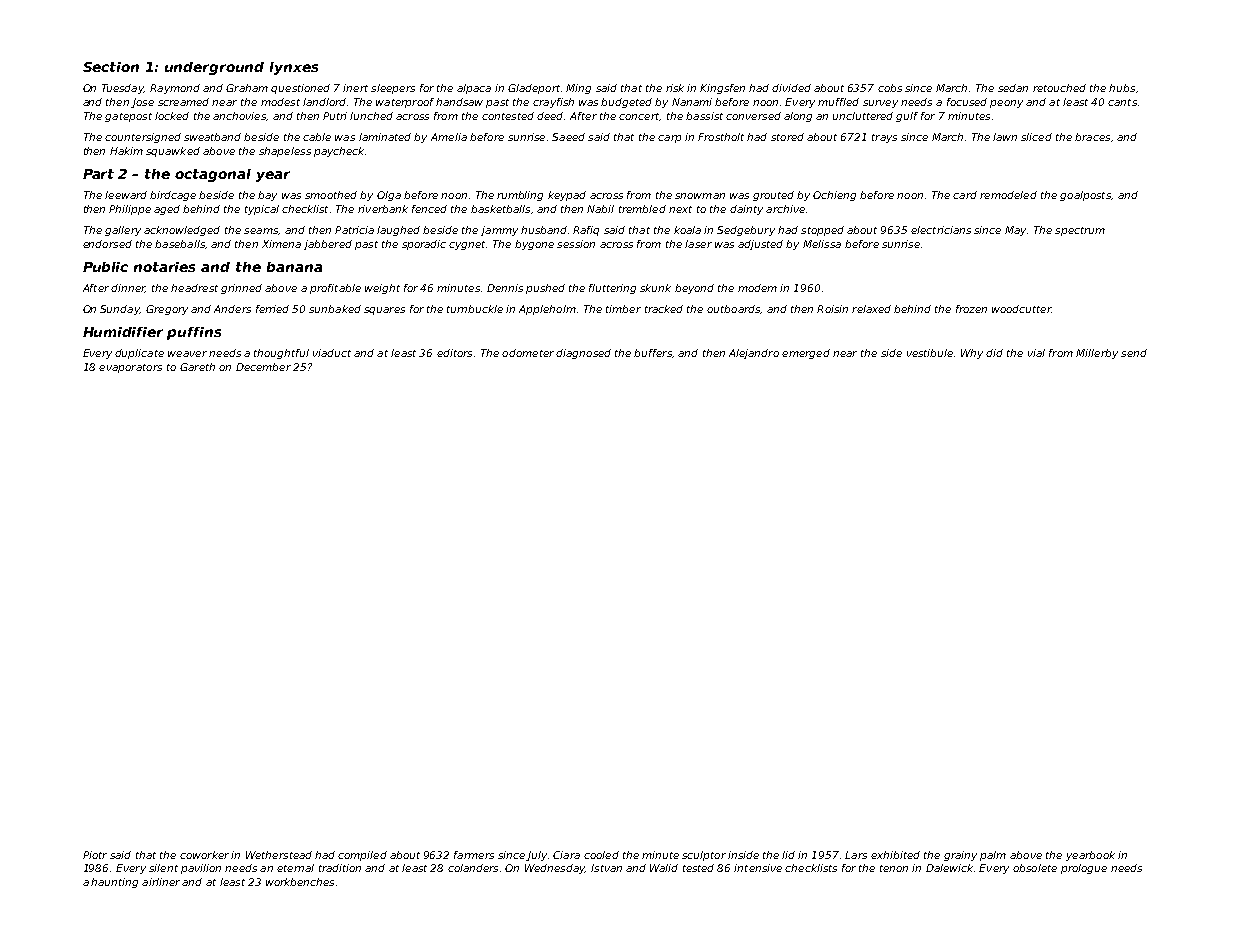 Image resolution: width=1233 pixels, height=952 pixels. I want to click on laminated, so click(385, 137).
